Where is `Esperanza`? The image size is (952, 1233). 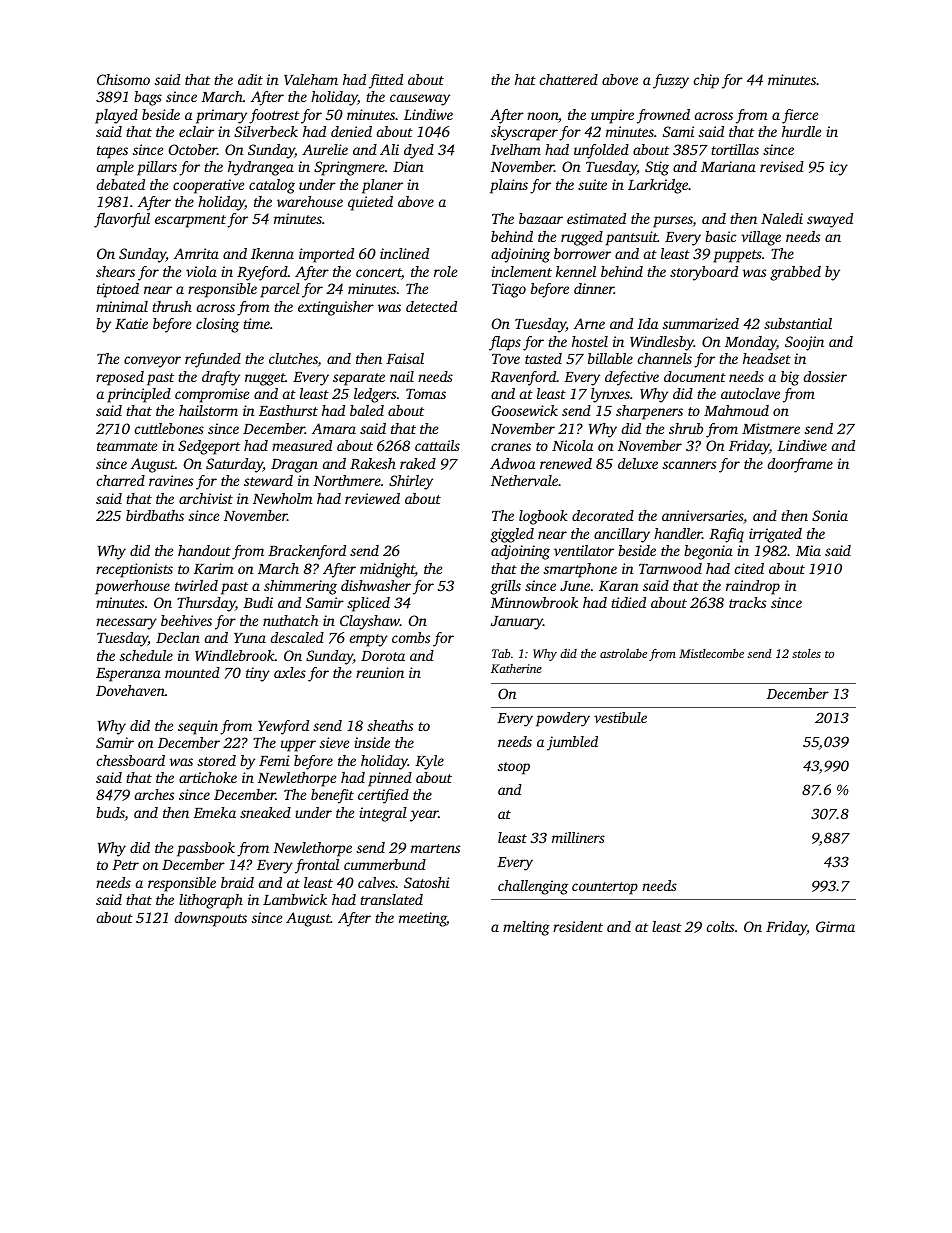 Esperanza is located at coordinates (128, 675).
